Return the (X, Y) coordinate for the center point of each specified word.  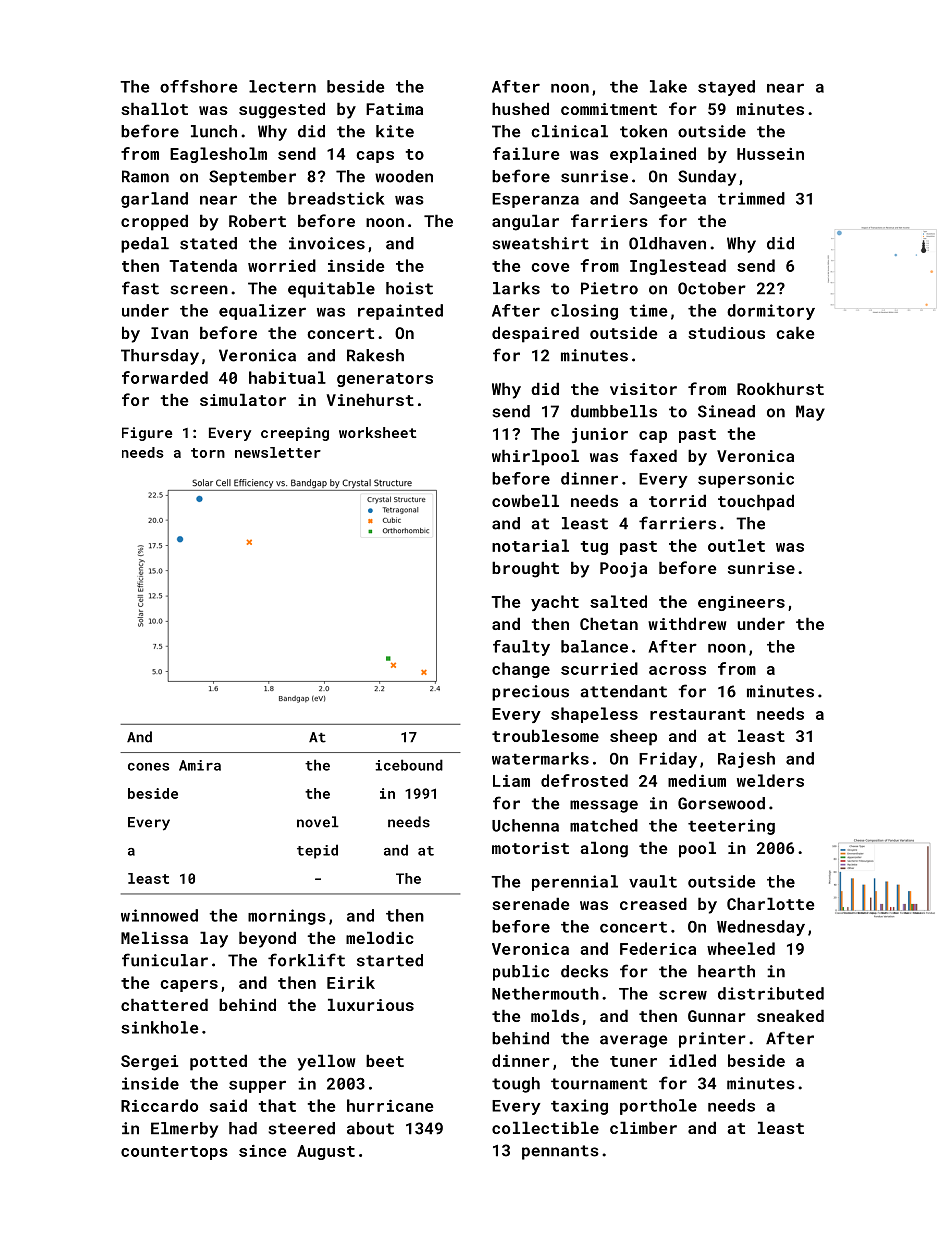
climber (643, 1127)
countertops (174, 1153)
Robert (257, 220)
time (648, 310)
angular (525, 222)
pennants (560, 1152)
